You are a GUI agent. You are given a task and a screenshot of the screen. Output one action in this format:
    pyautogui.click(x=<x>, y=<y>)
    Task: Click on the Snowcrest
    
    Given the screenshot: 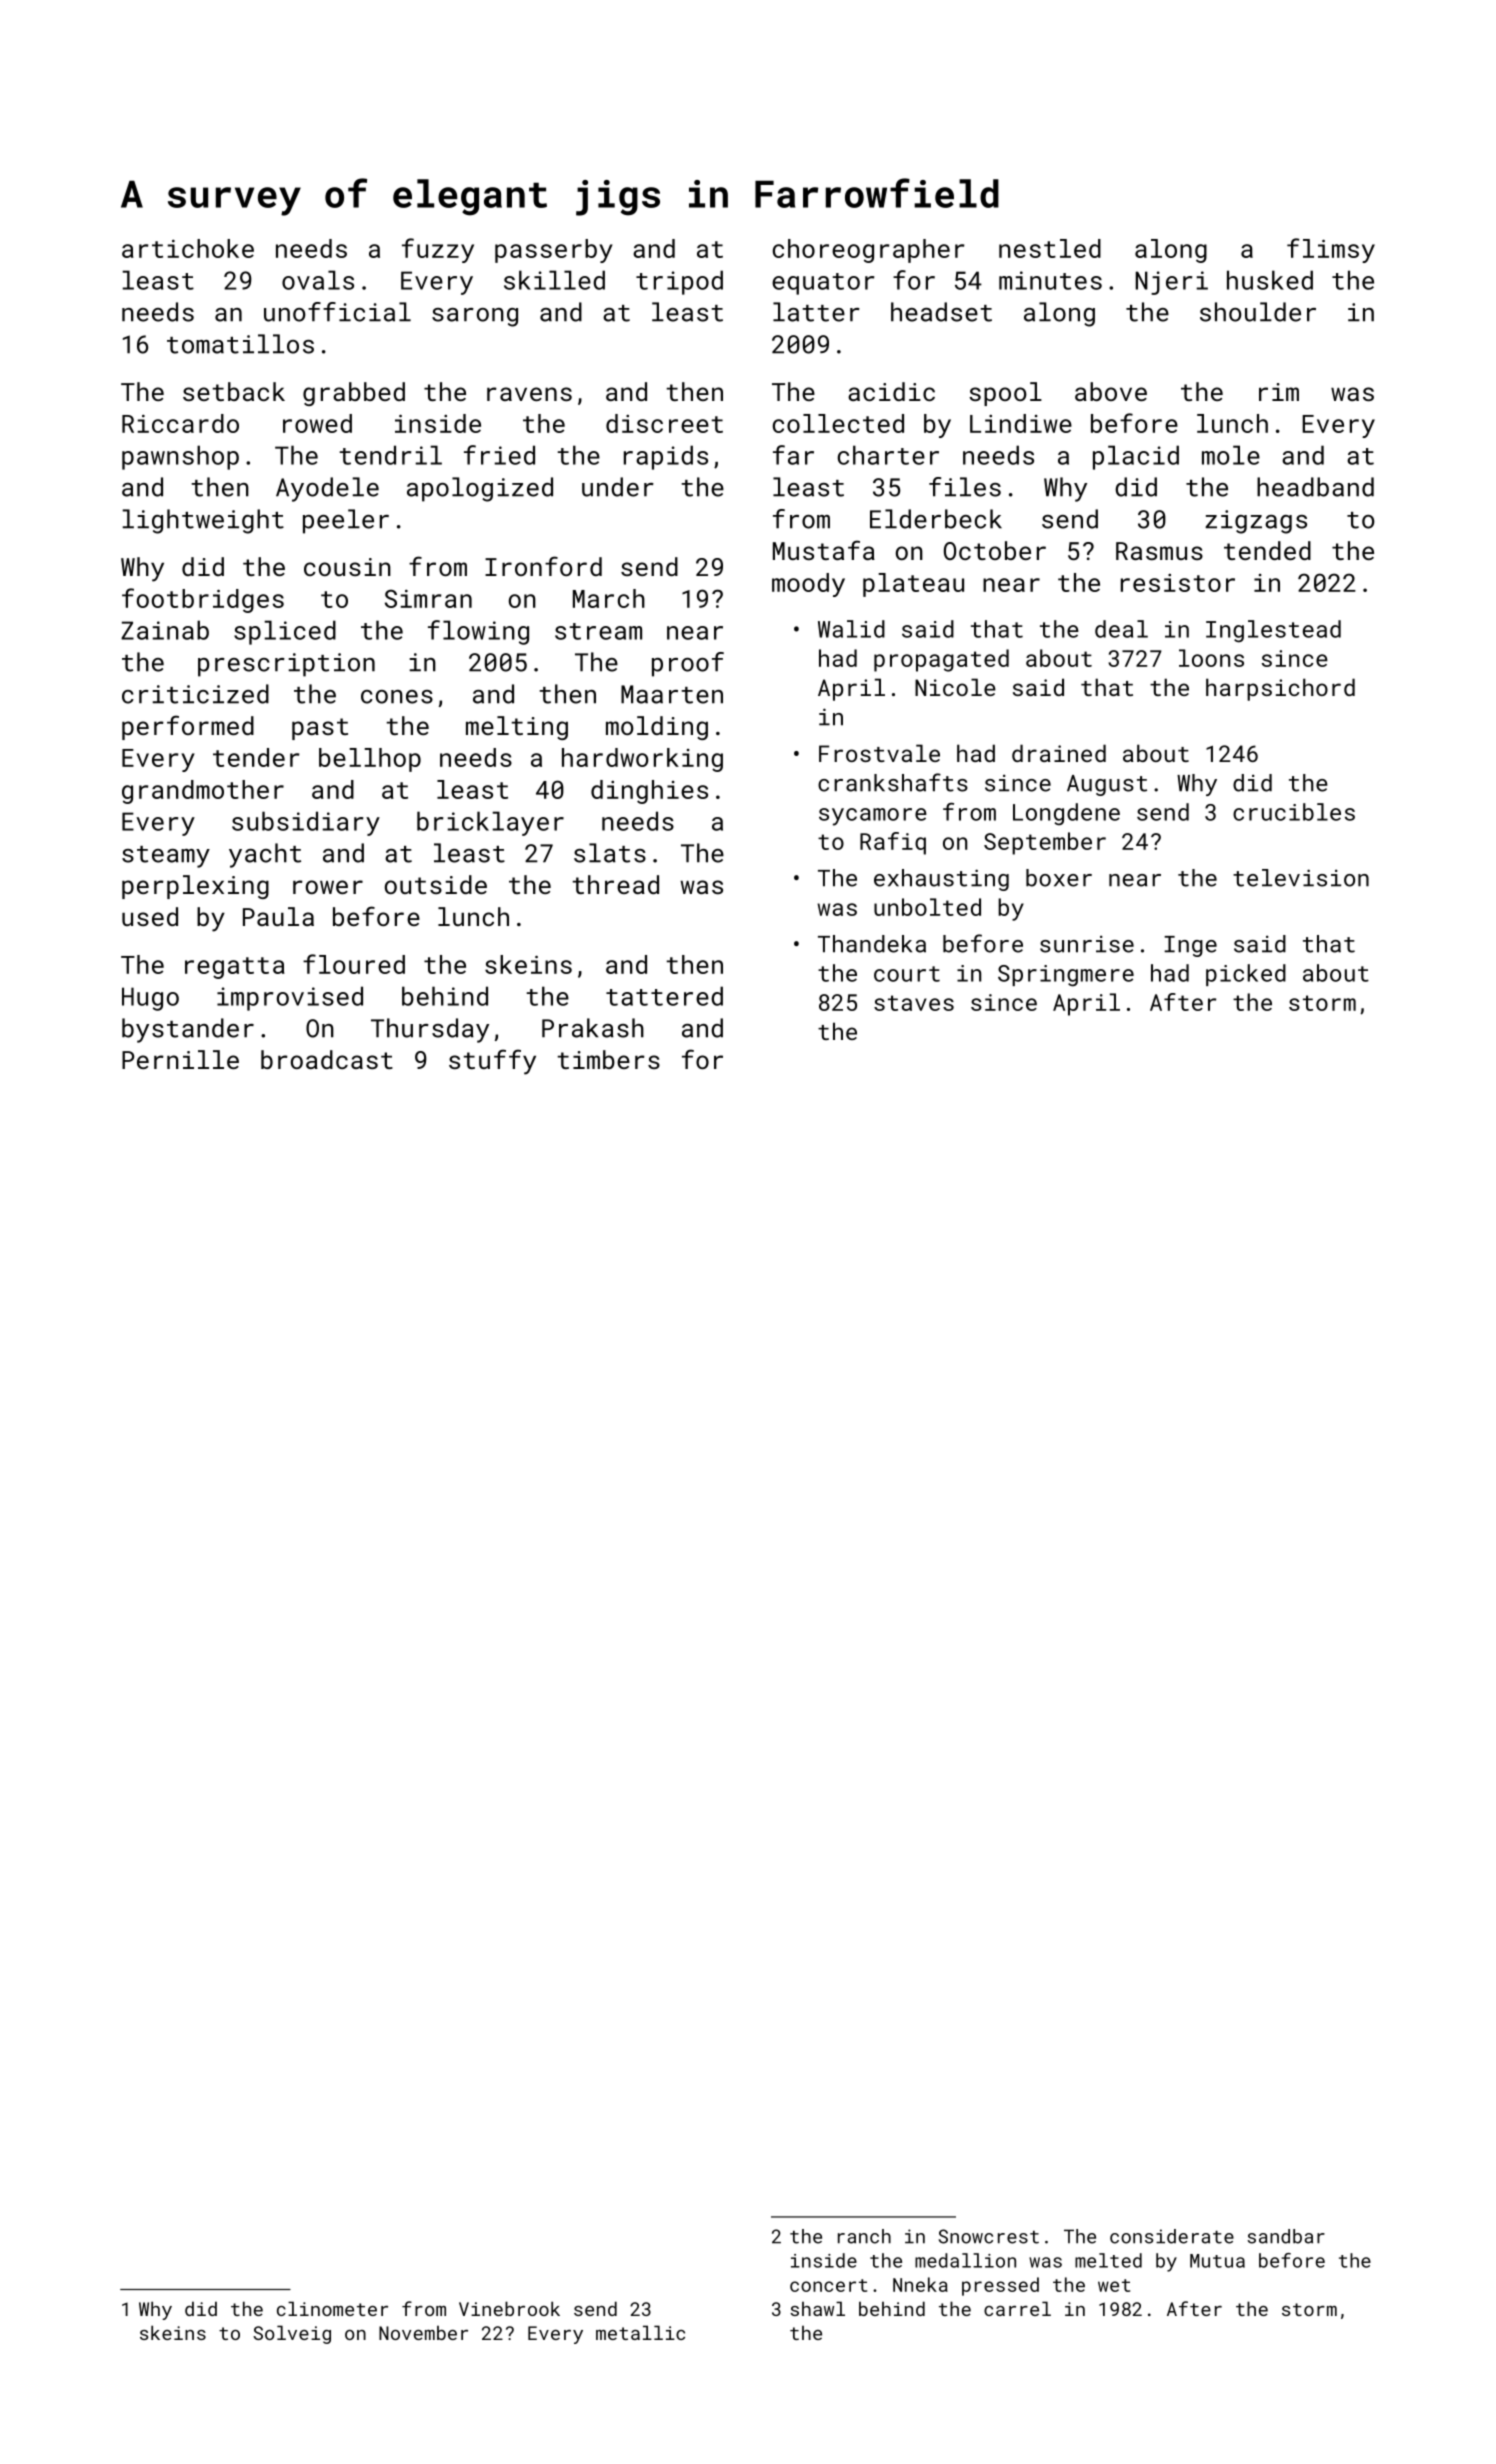 What is the action you would take?
    pyautogui.click(x=989, y=2236)
